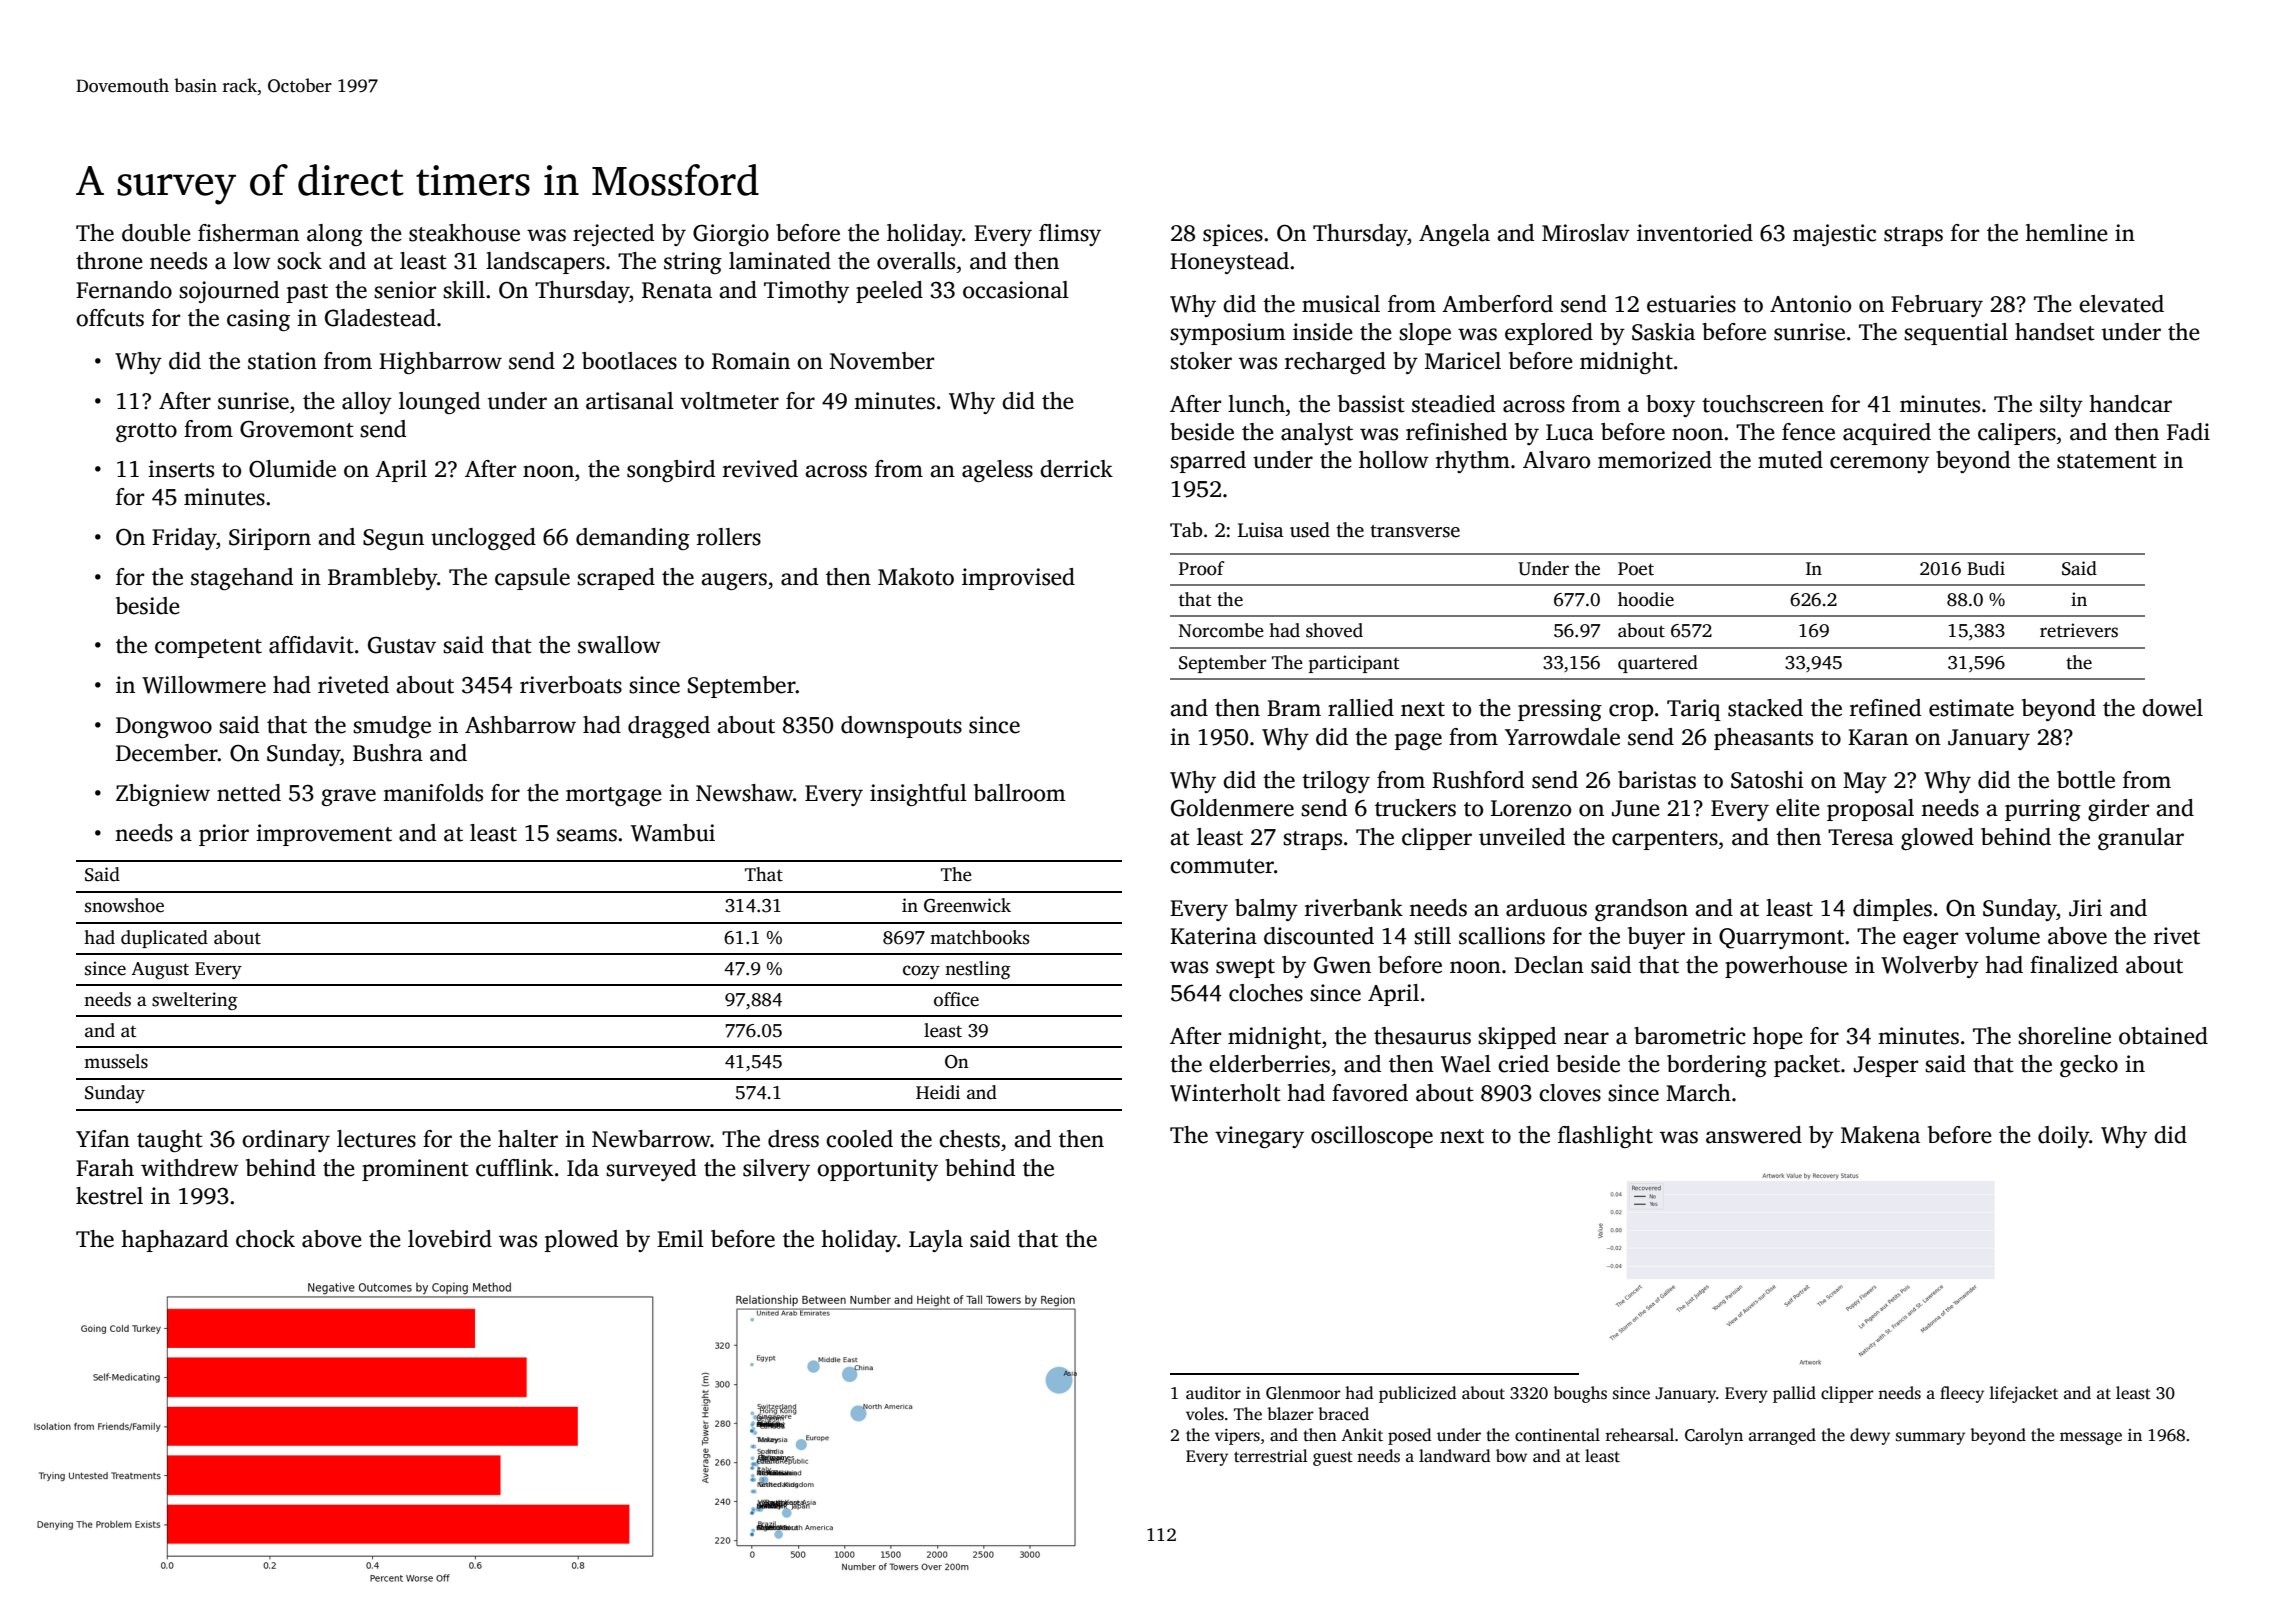 This page has width=2292, height=1620. I want to click on downspouts, so click(901, 727).
